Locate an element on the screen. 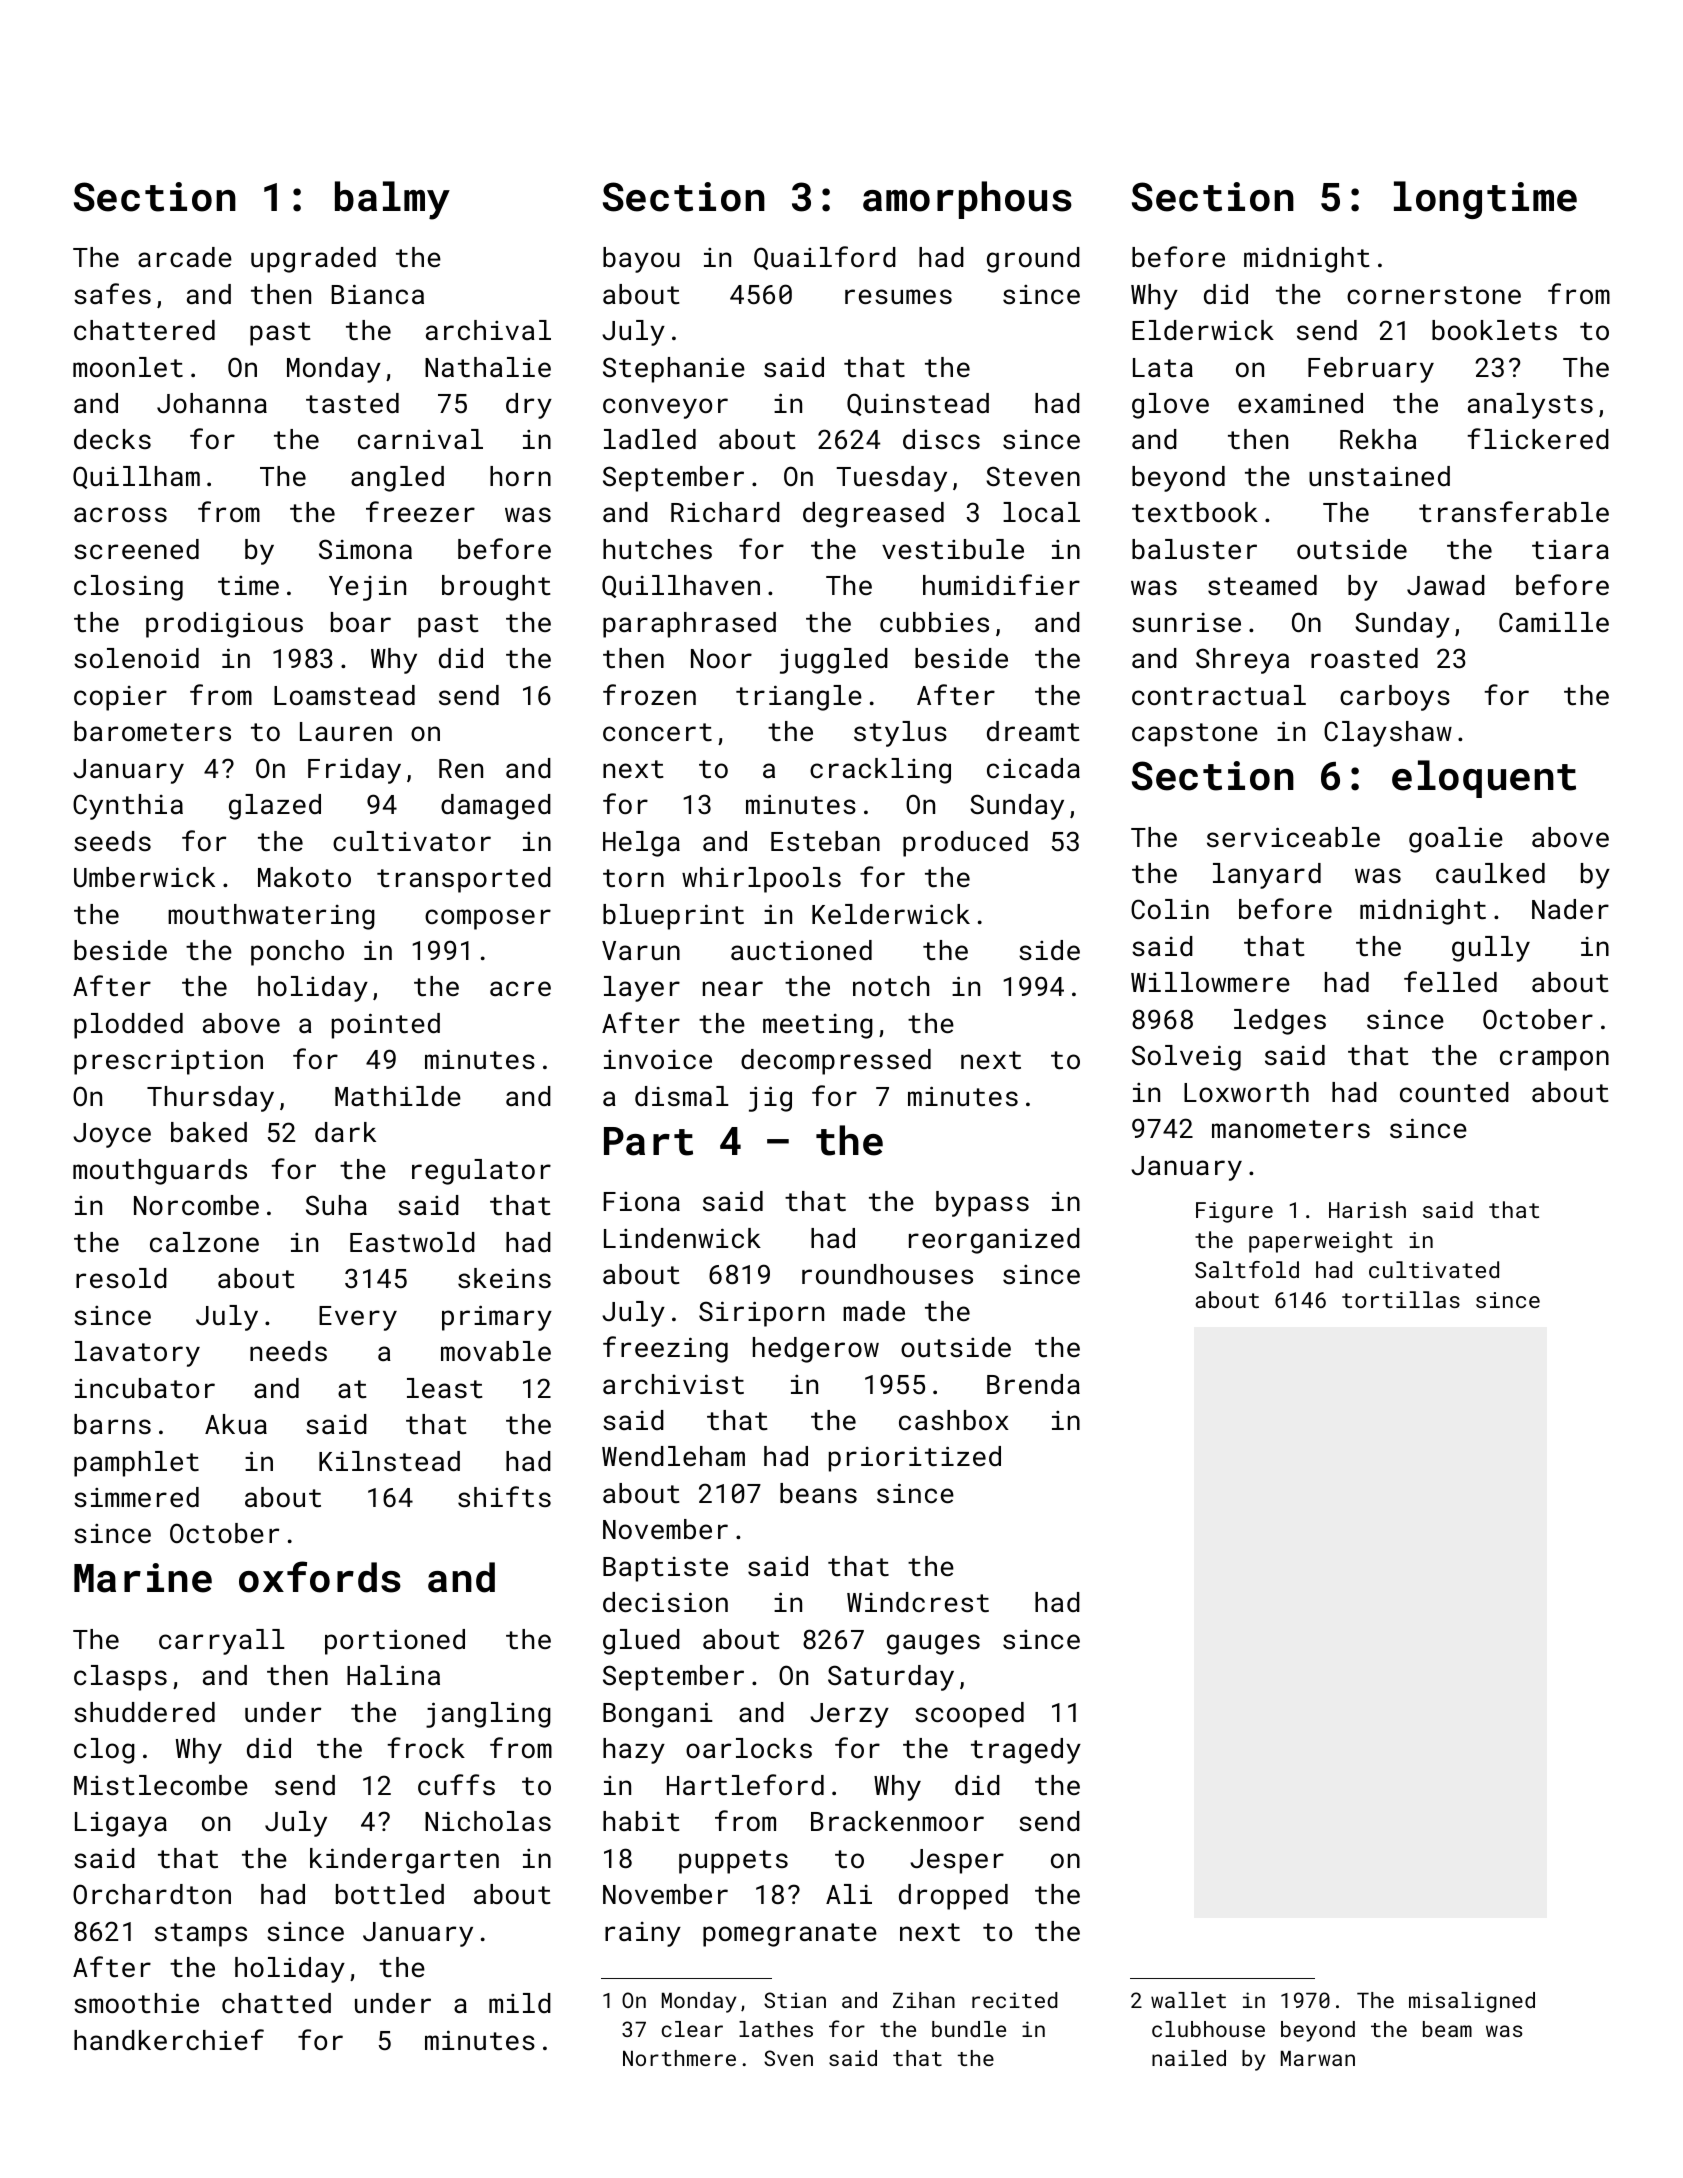 Image resolution: width=1683 pixels, height=2178 pixels. chatted is located at coordinates (276, 2003).
